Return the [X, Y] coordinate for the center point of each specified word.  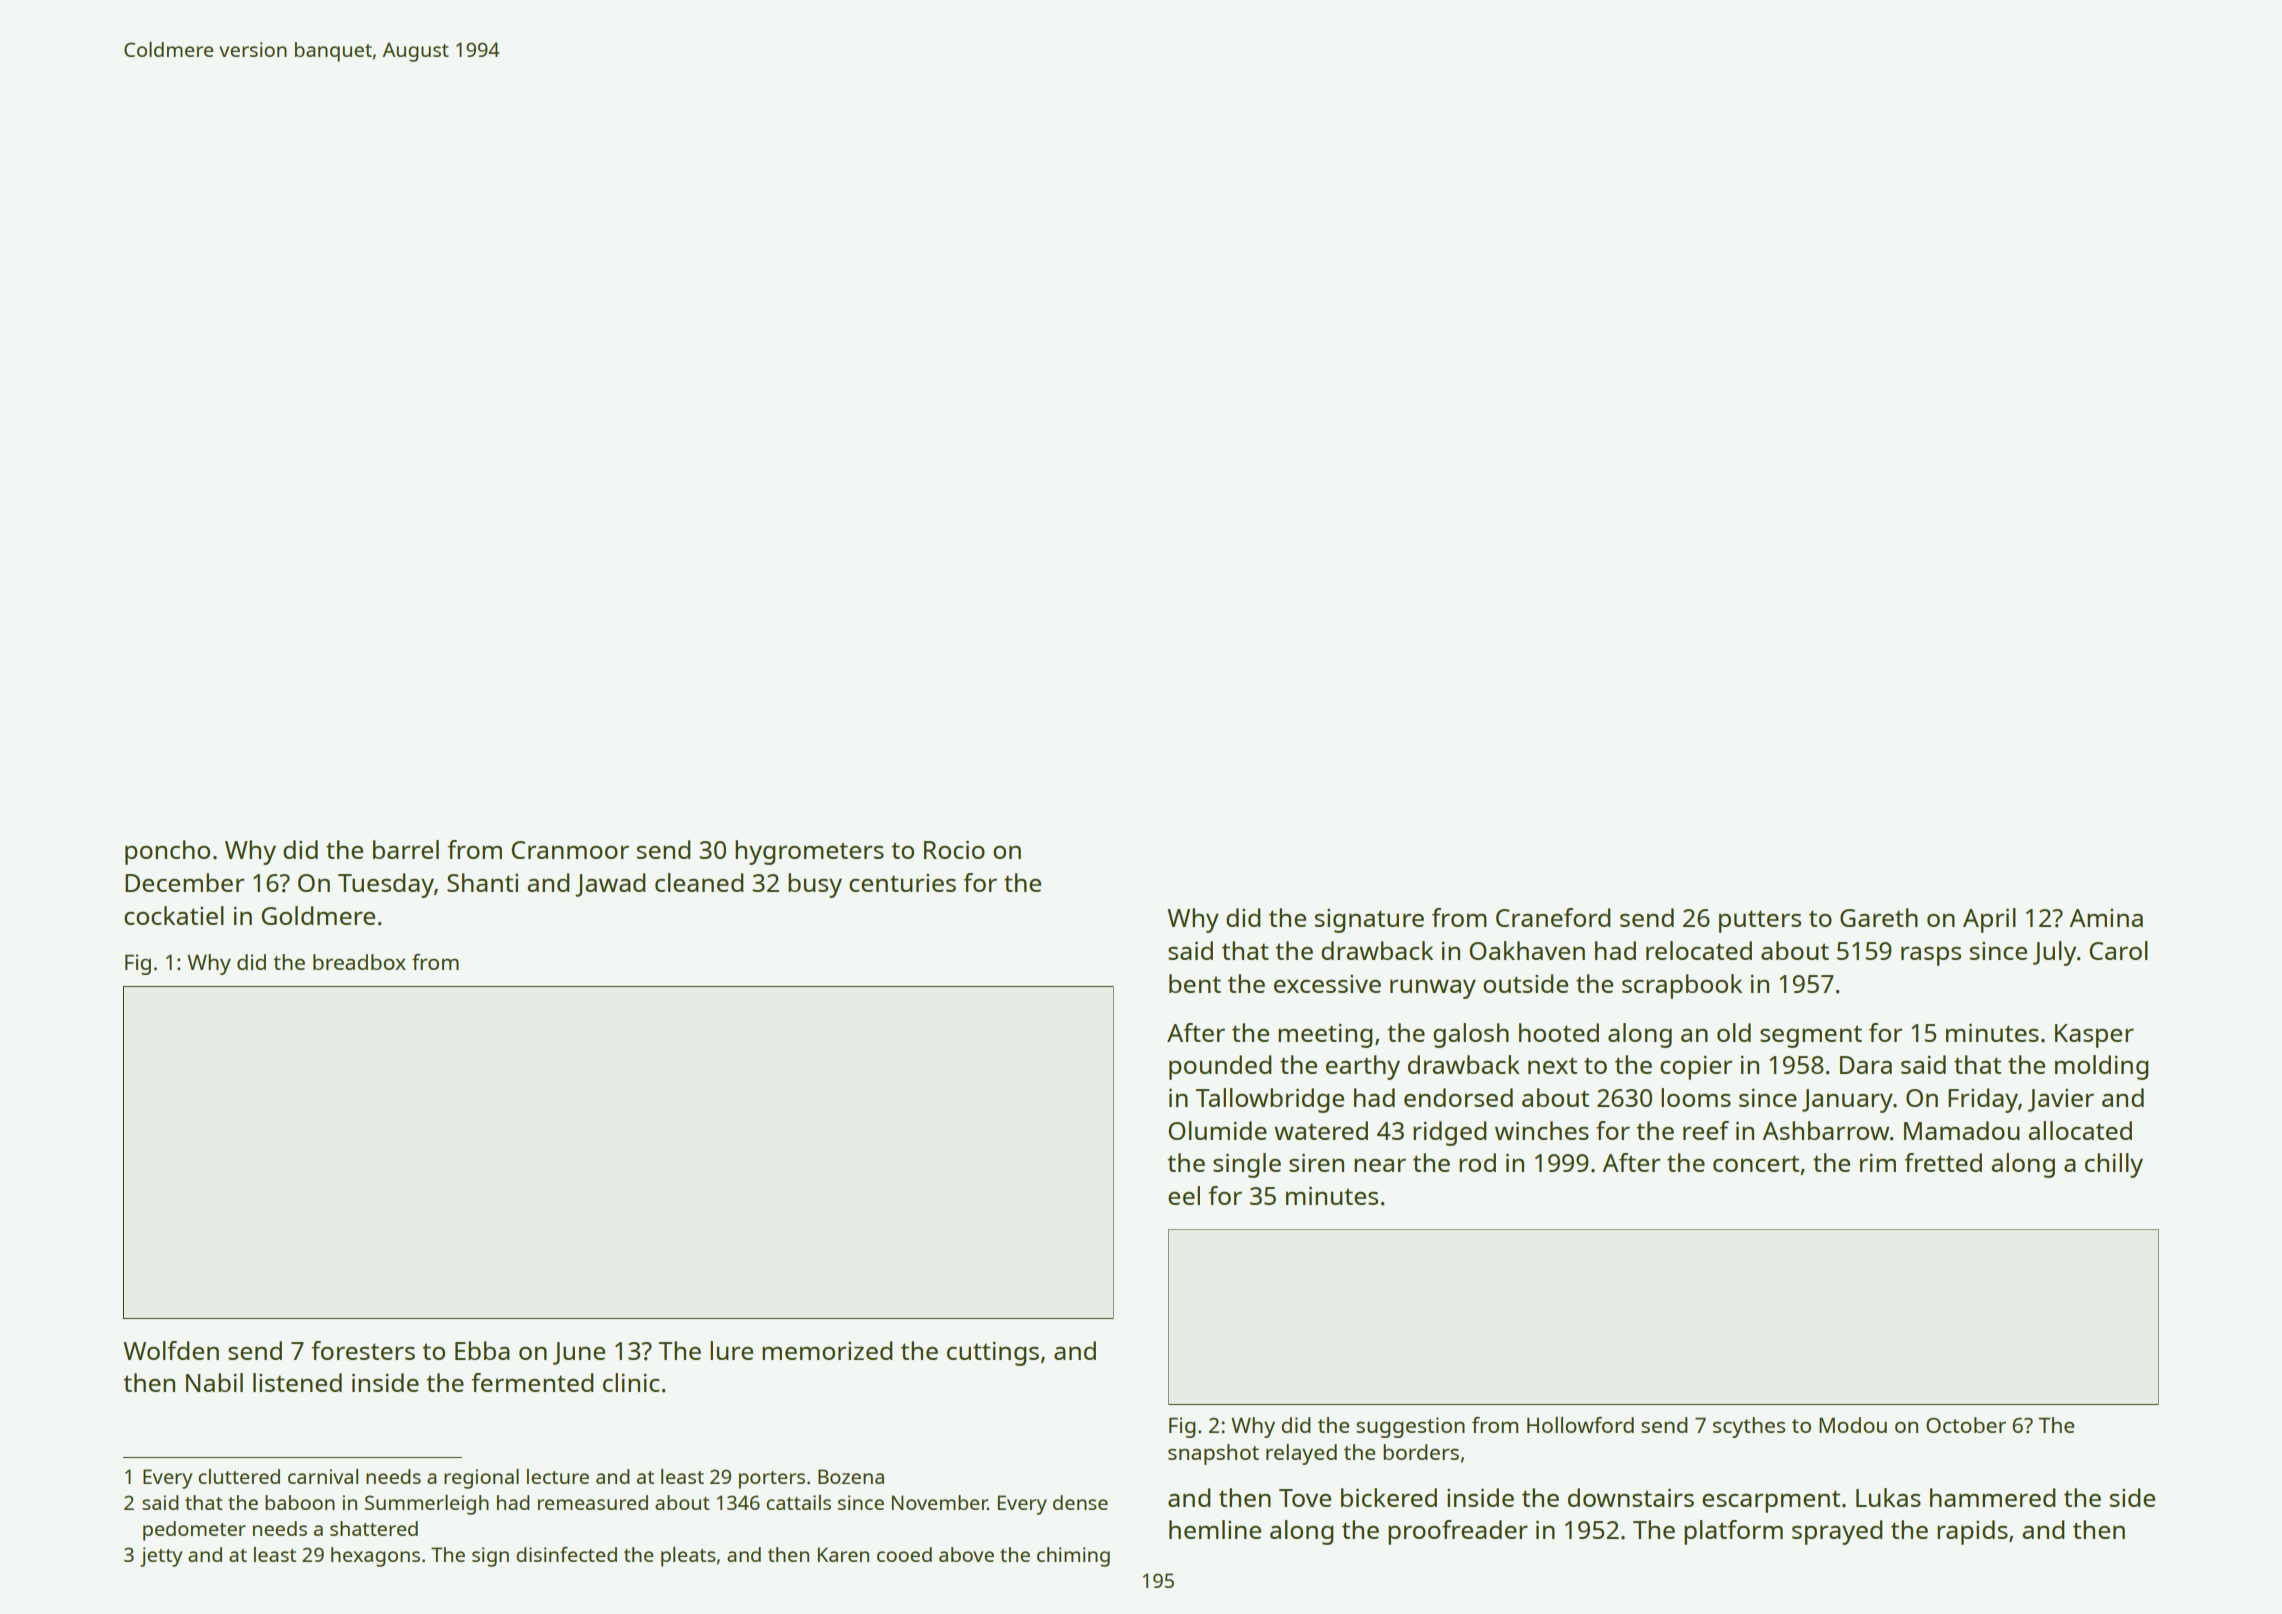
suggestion [1410, 1427]
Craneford [1553, 917]
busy [815, 885]
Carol [2118, 950]
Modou [1853, 1425]
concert [1756, 1163]
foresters [363, 1350]
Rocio [954, 850]
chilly [2114, 1165]
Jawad [610, 885]
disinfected [566, 1554]
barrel [406, 849]
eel [1184, 1195]
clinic [631, 1382]
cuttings [993, 1354]
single [1247, 1165]
